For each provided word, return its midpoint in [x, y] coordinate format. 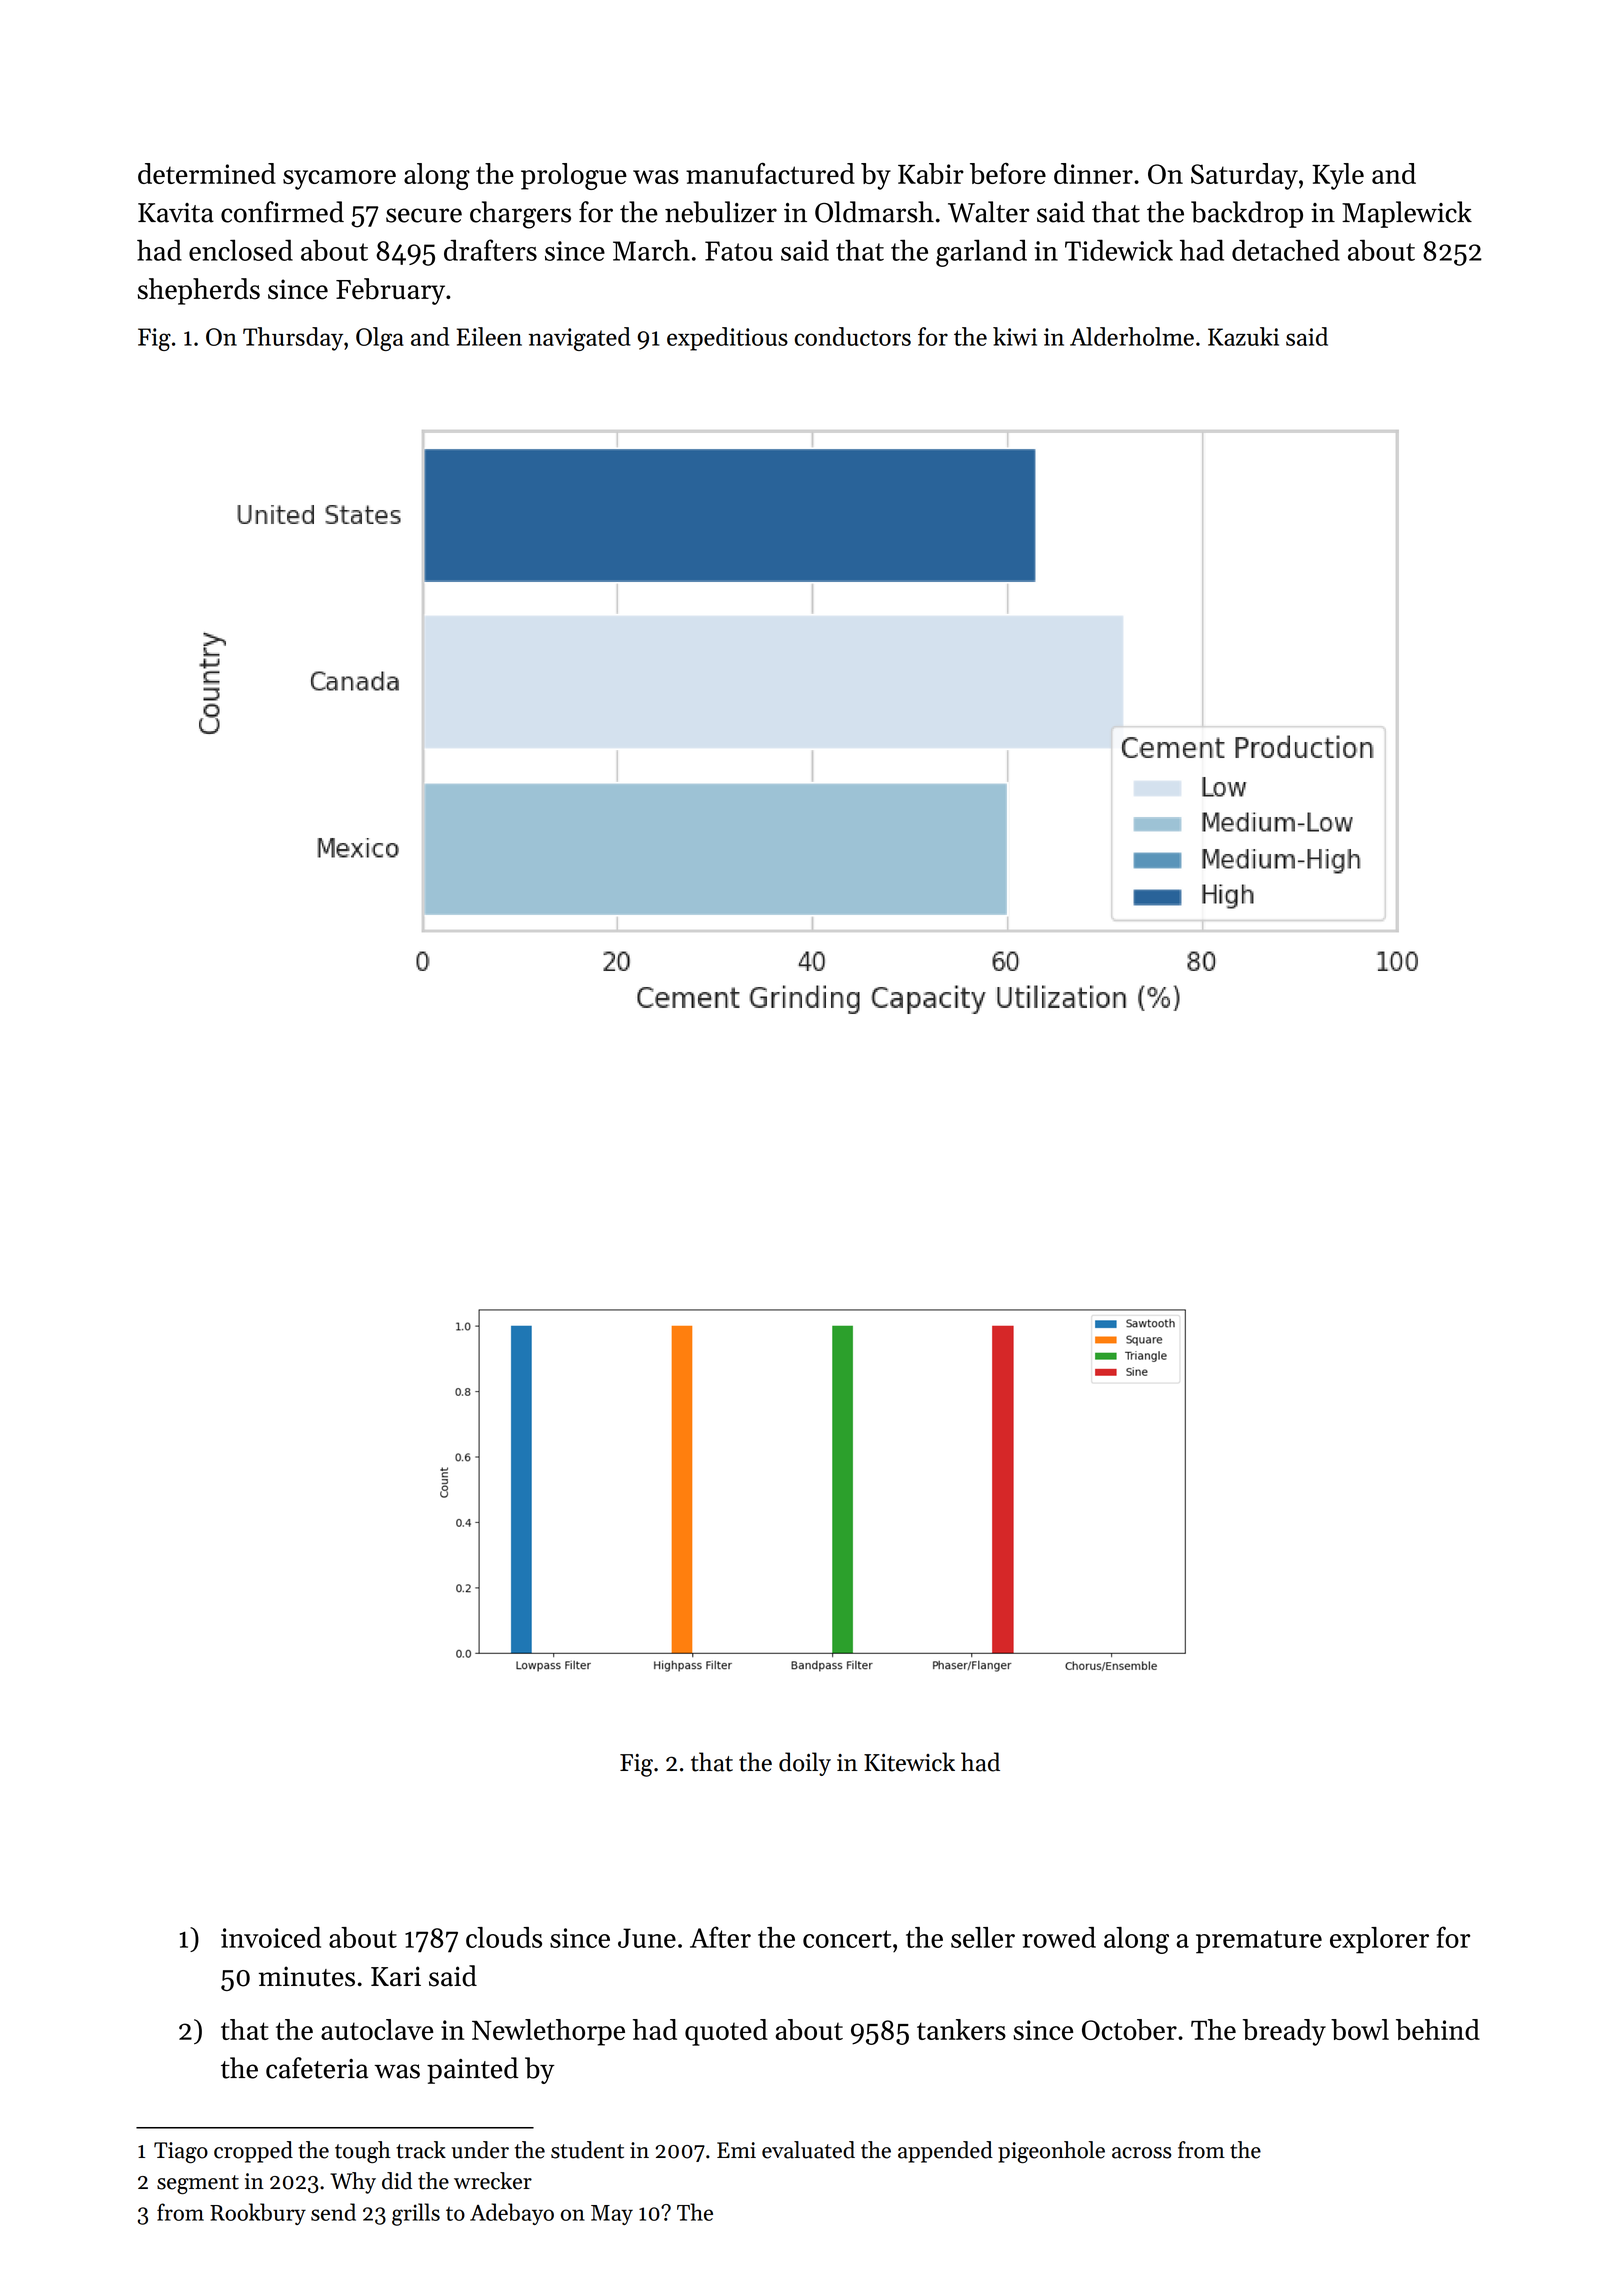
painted [472, 2070]
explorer [1379, 1940]
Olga [380, 339]
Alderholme [1132, 336]
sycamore [339, 180]
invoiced [271, 1937]
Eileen [489, 336]
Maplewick [1407, 214]
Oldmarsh [874, 212]
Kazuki [1243, 336]
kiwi [1015, 336]
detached [1286, 250]
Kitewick [909, 1762]
